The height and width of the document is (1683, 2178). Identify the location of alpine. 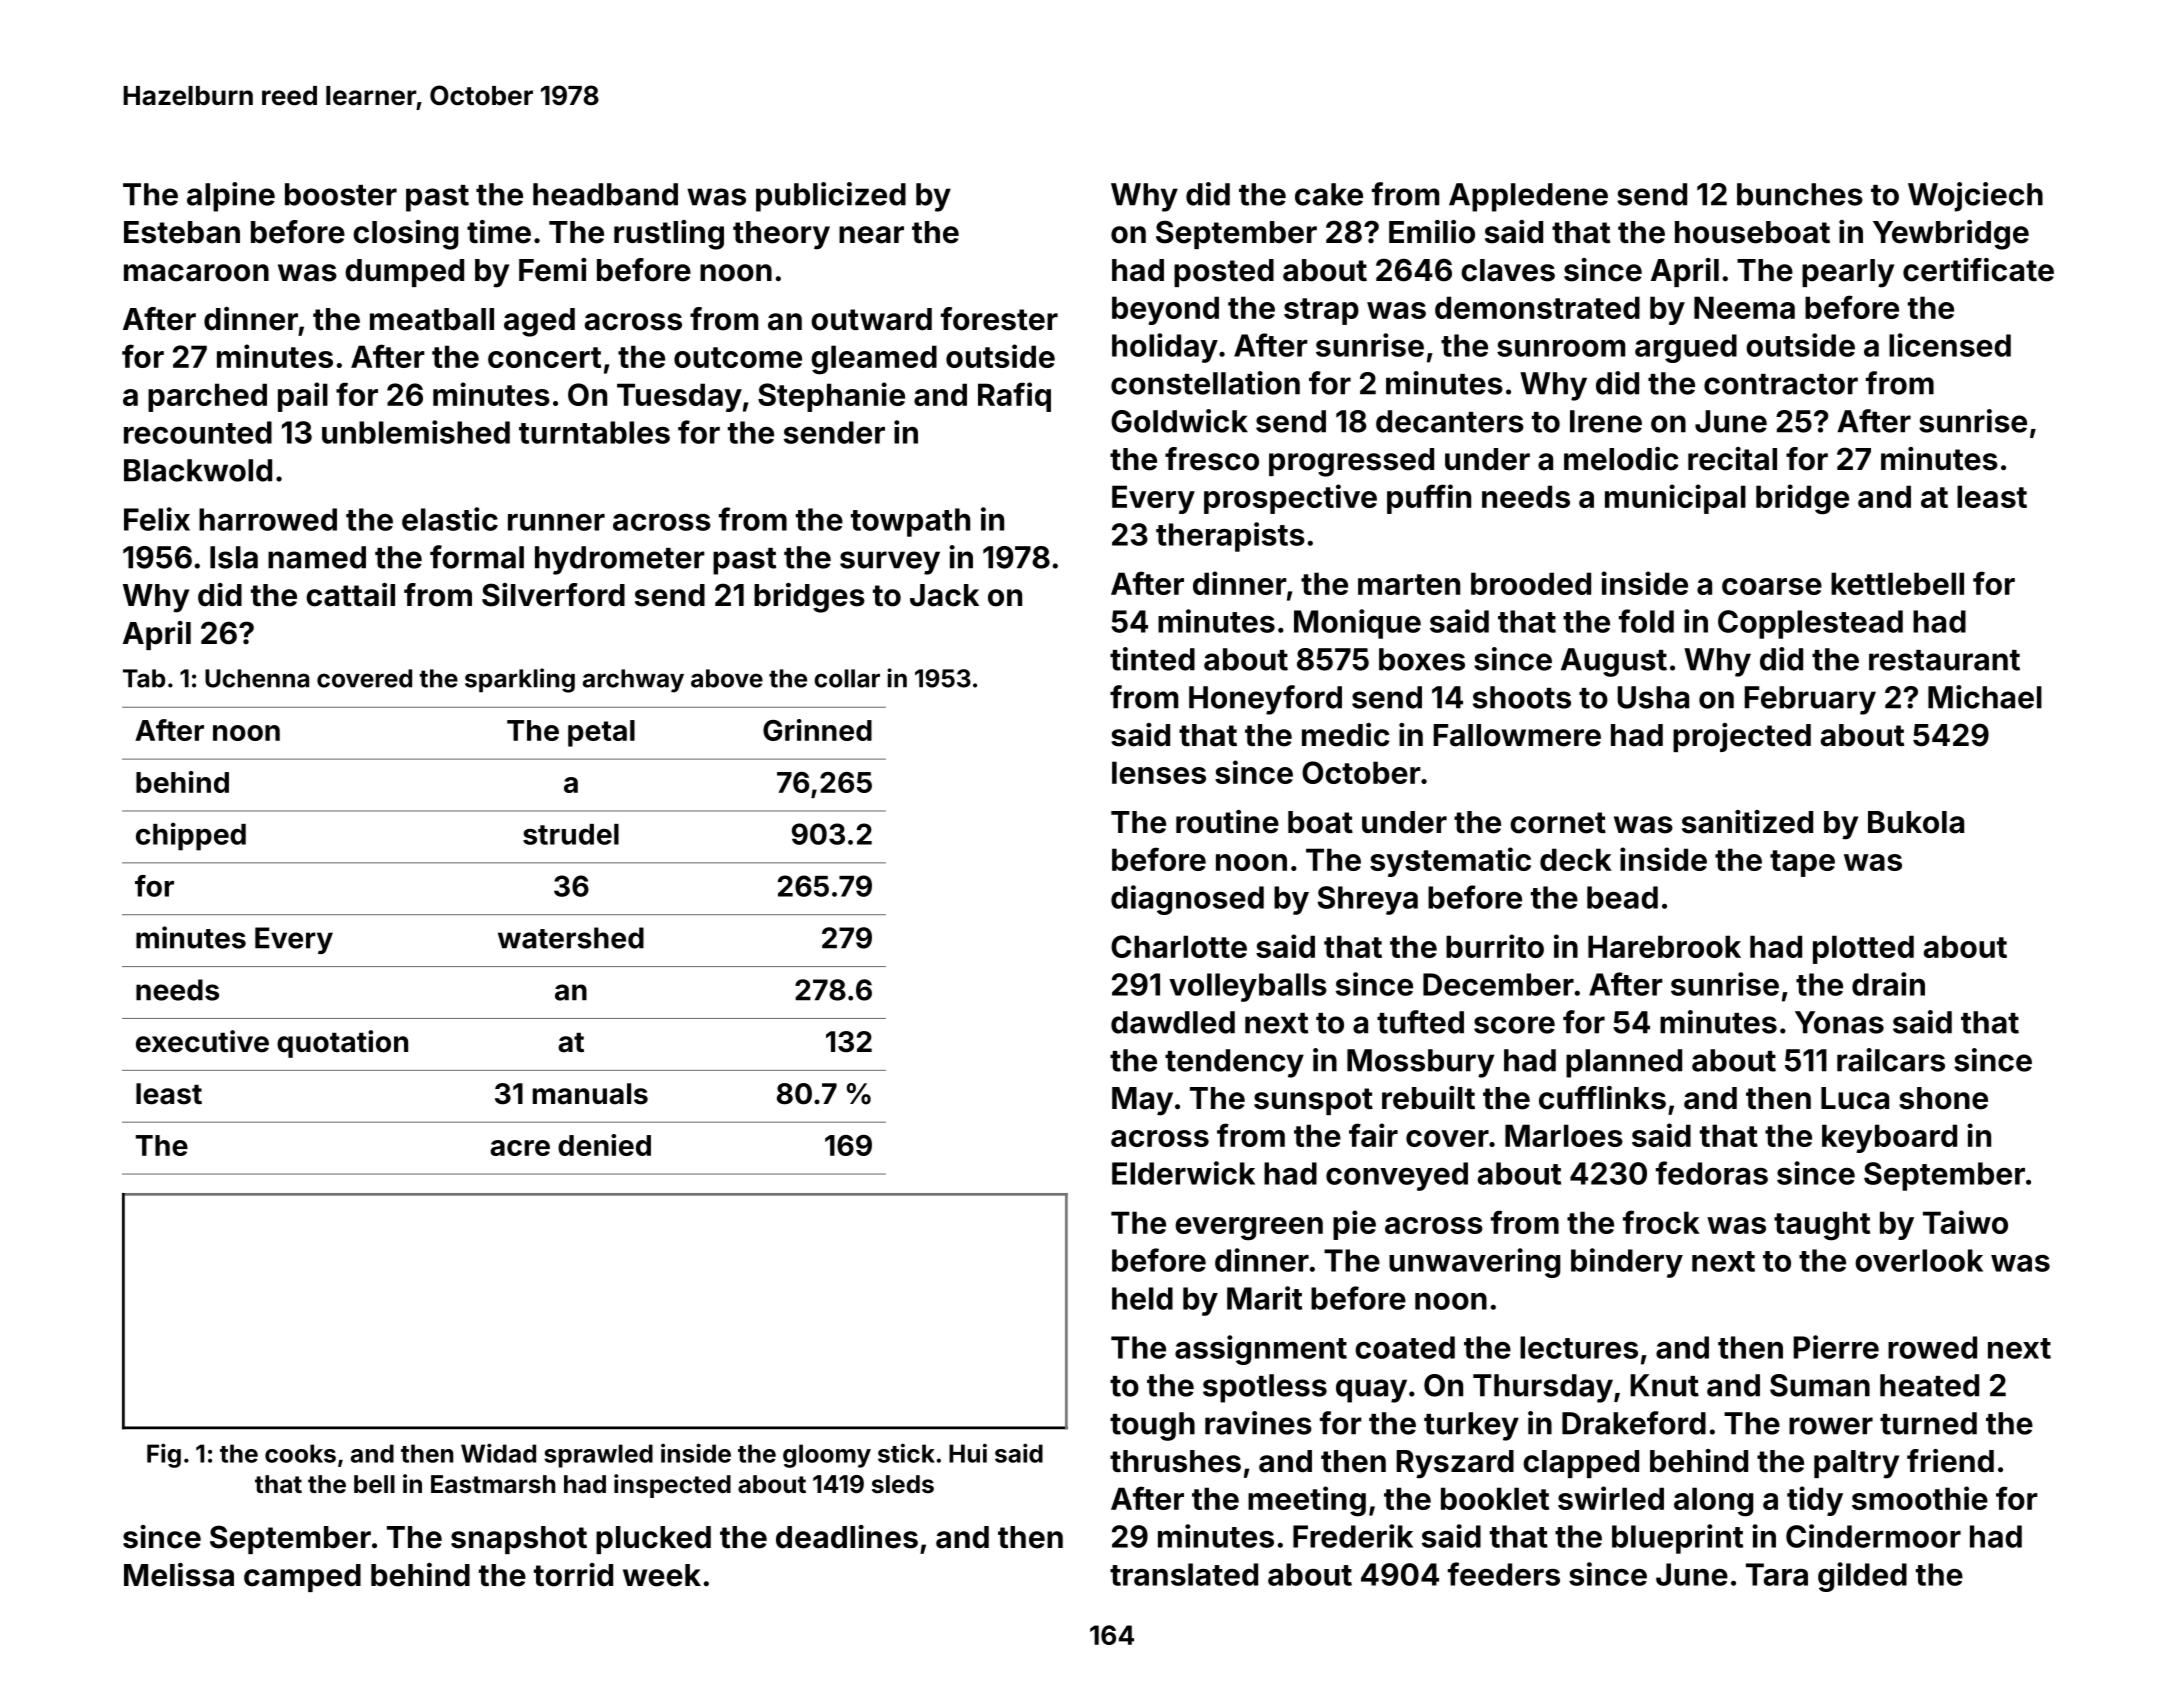
(231, 197).
